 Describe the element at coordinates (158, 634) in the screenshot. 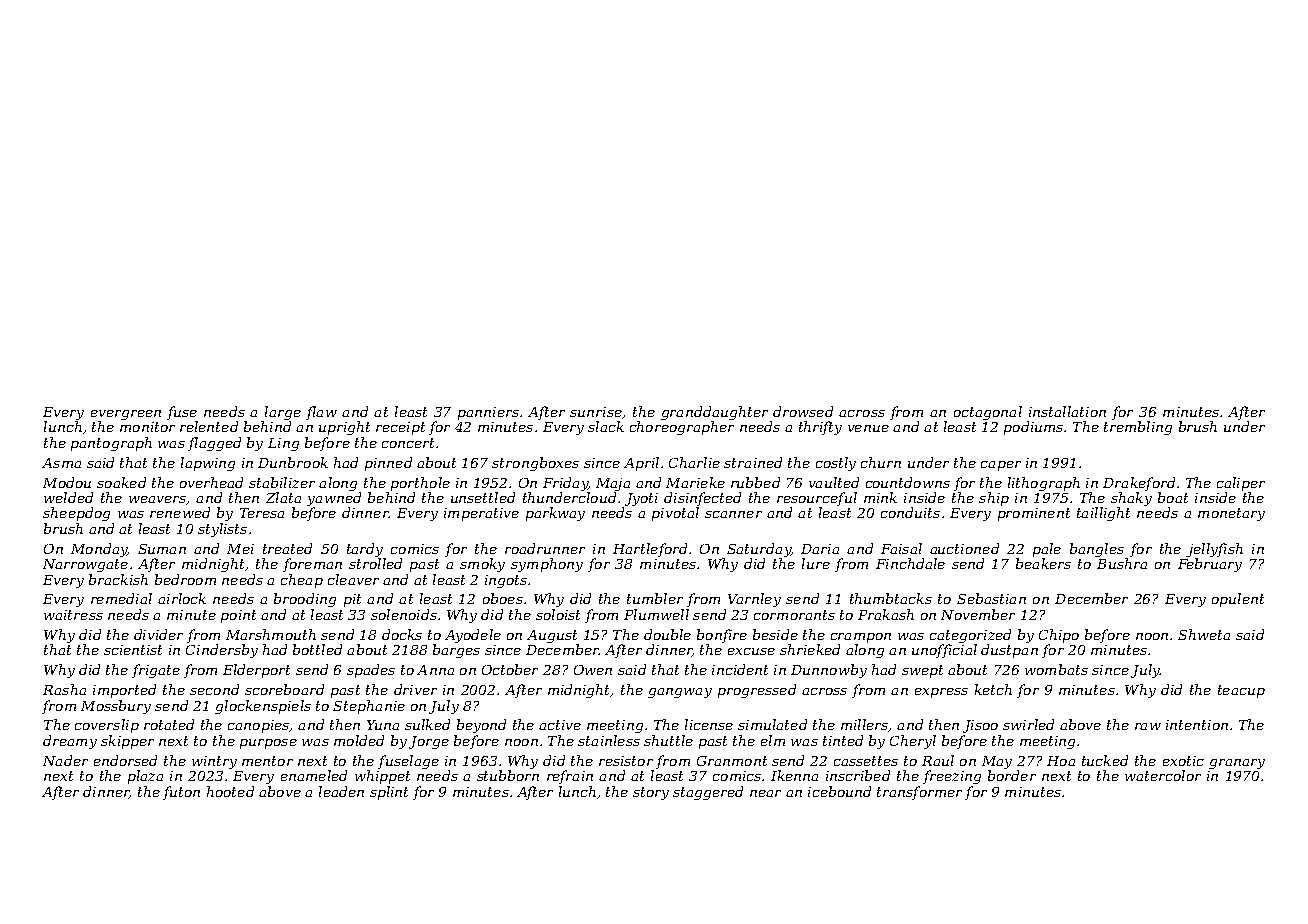

I see `divider` at that location.
